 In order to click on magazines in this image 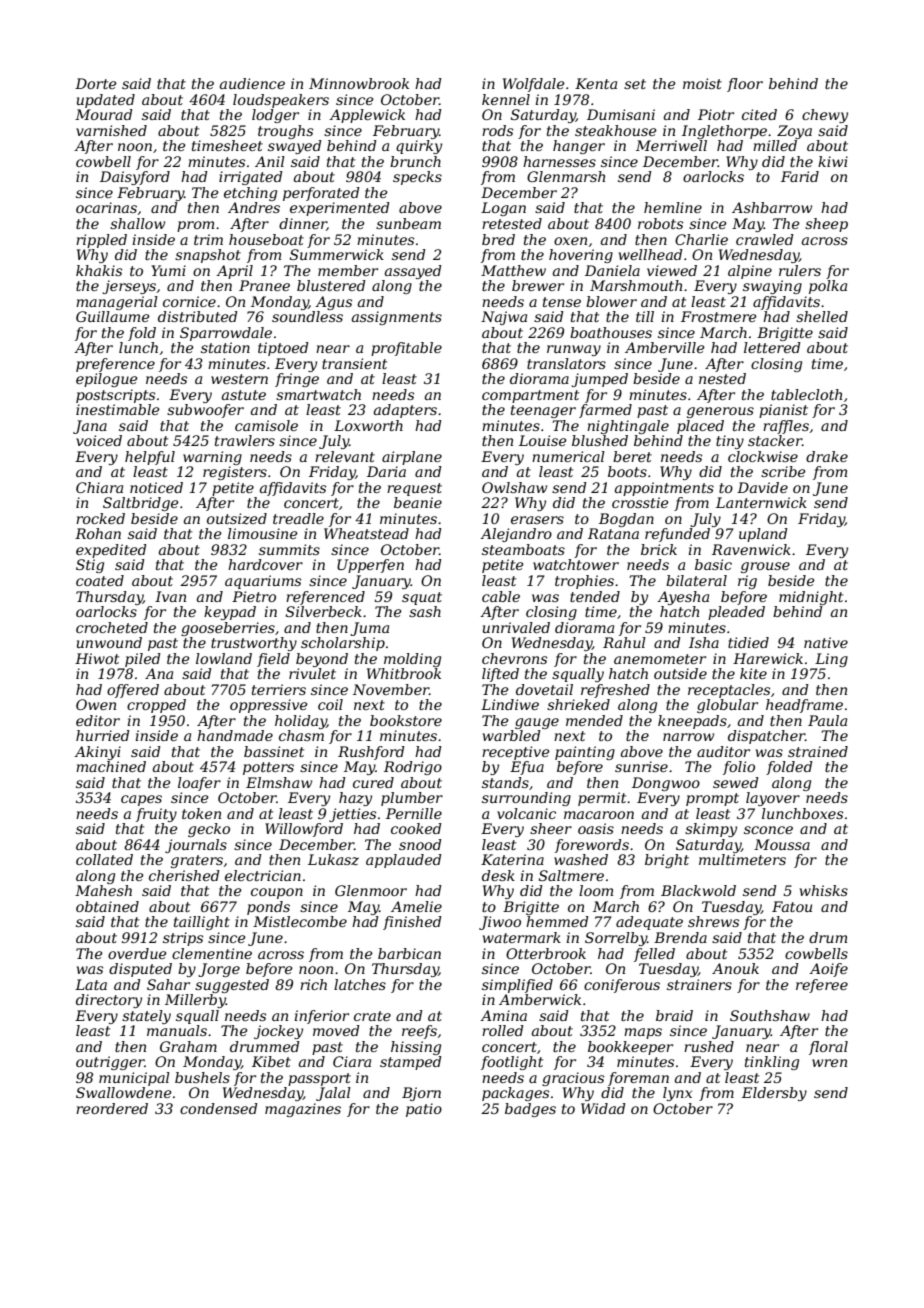, I will do `click(303, 1110)`.
